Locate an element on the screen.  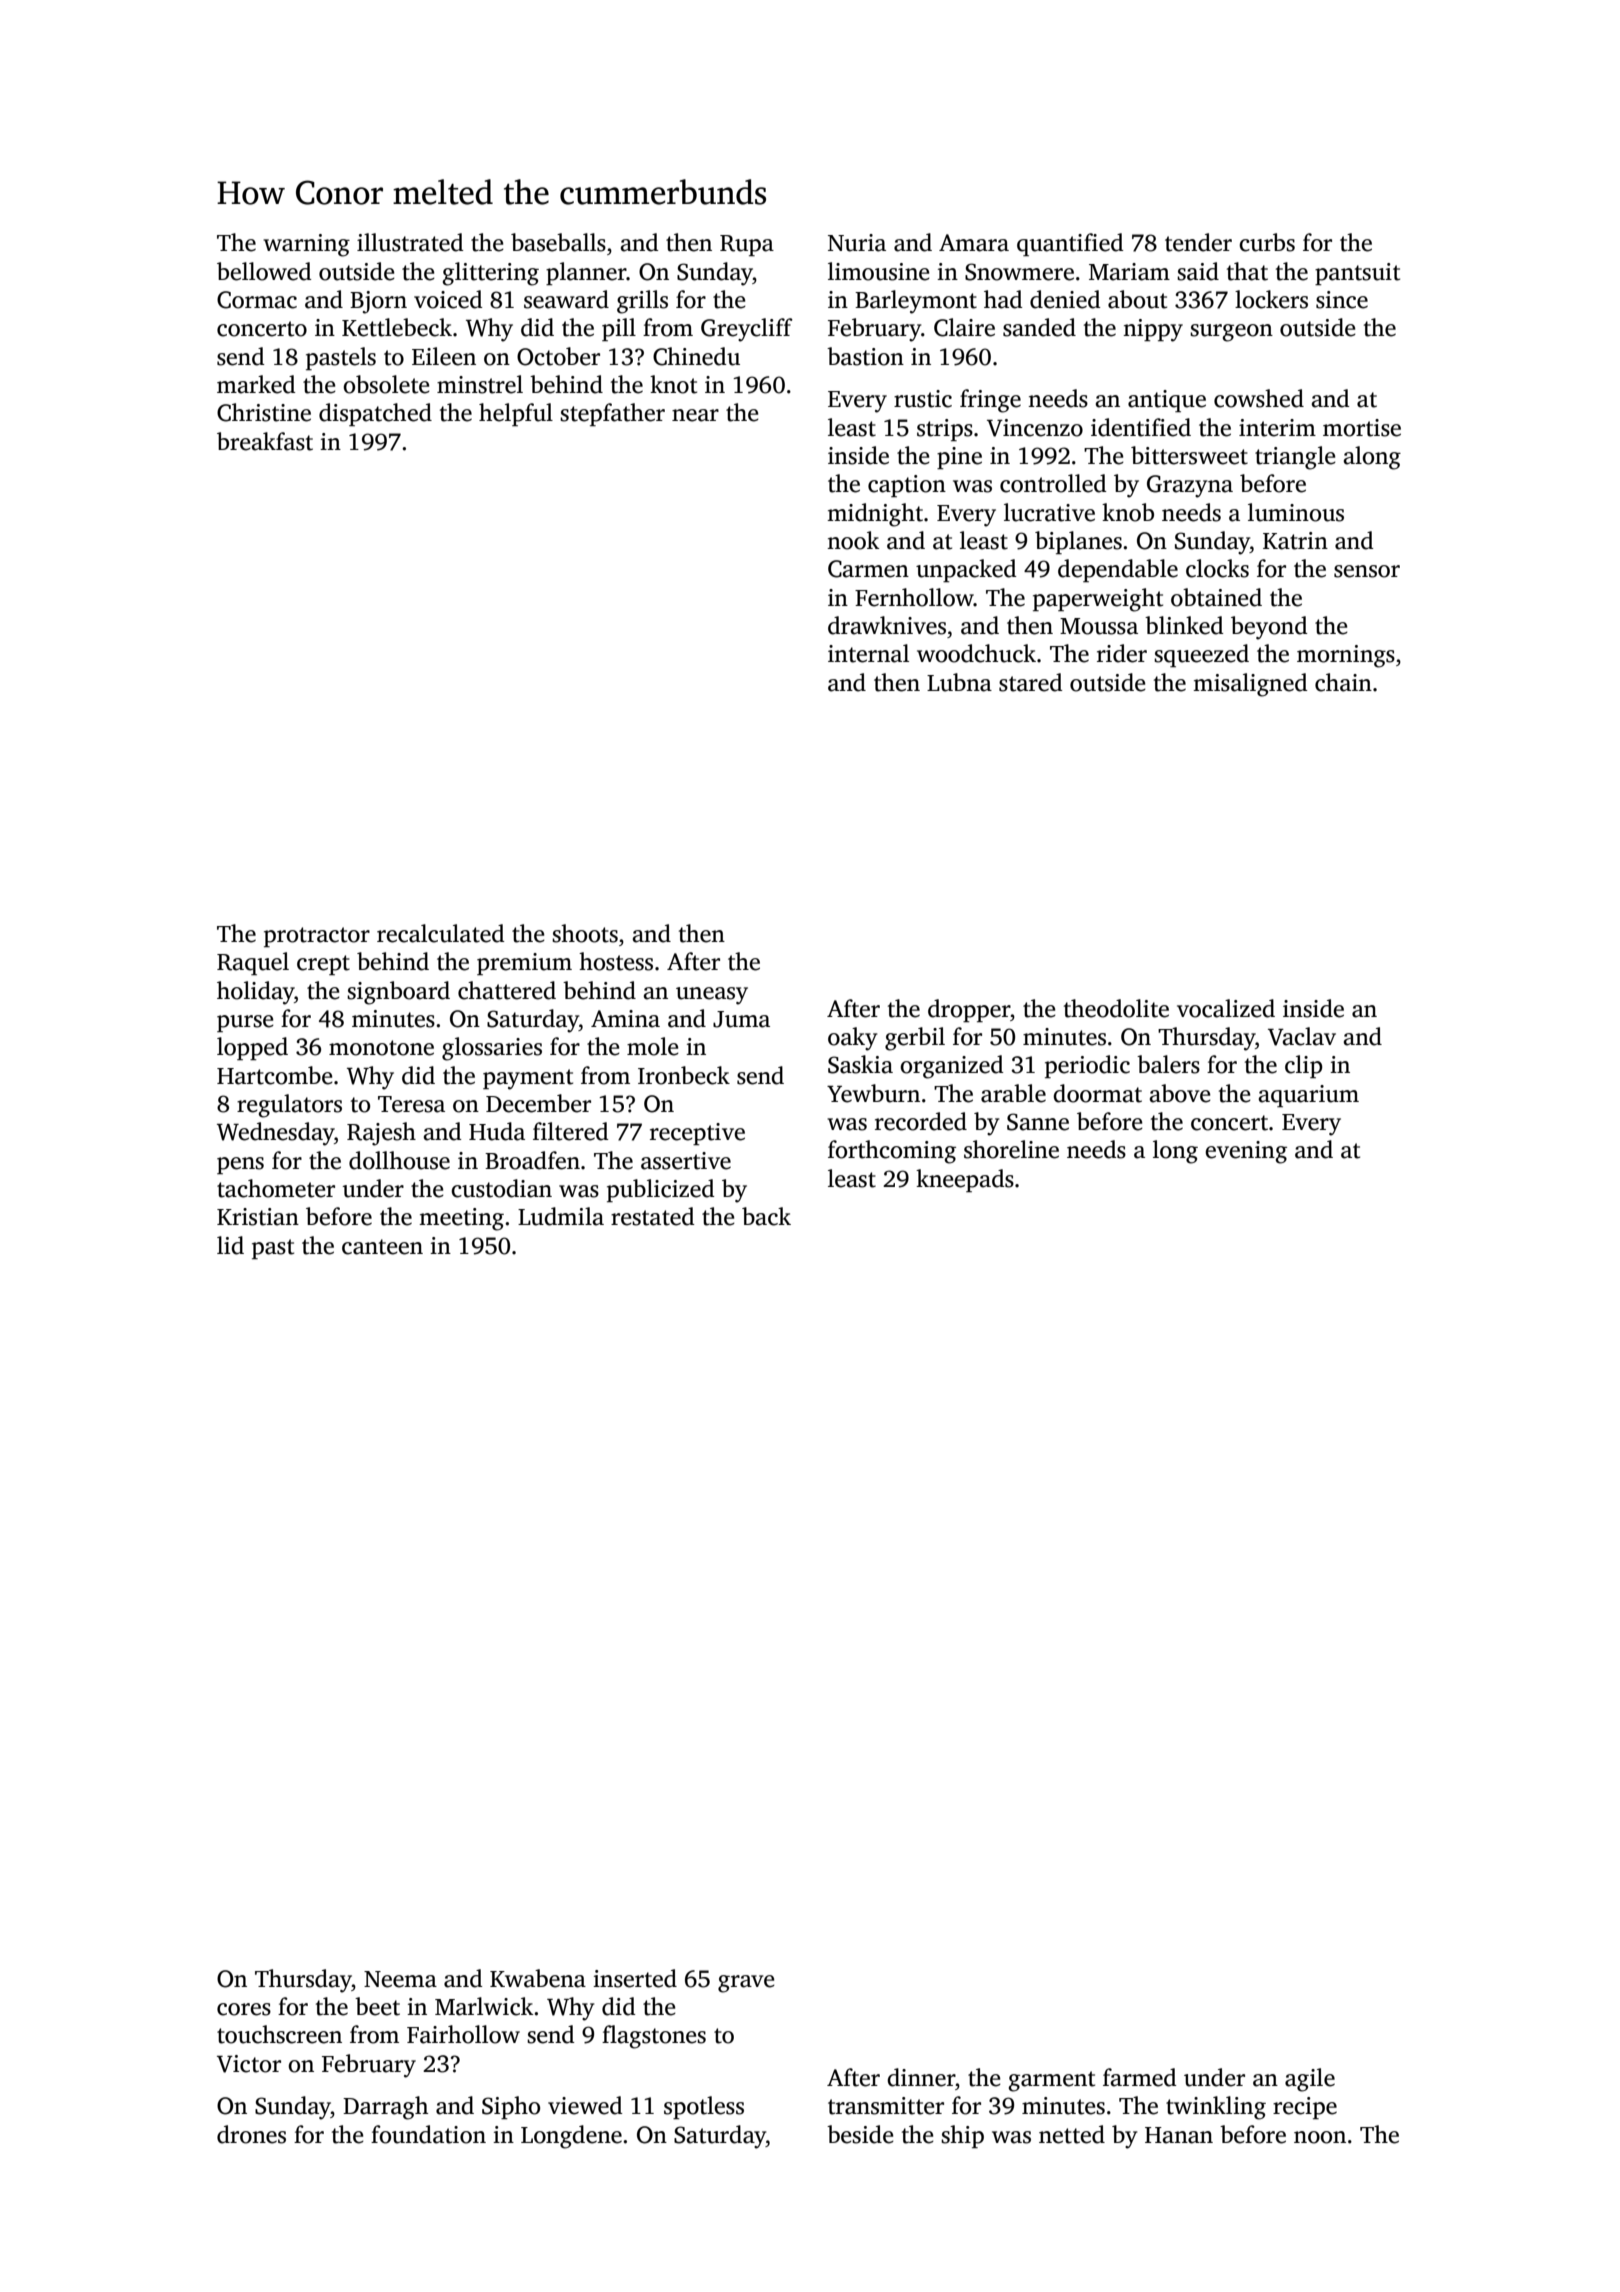
Nuria is located at coordinates (857, 243).
